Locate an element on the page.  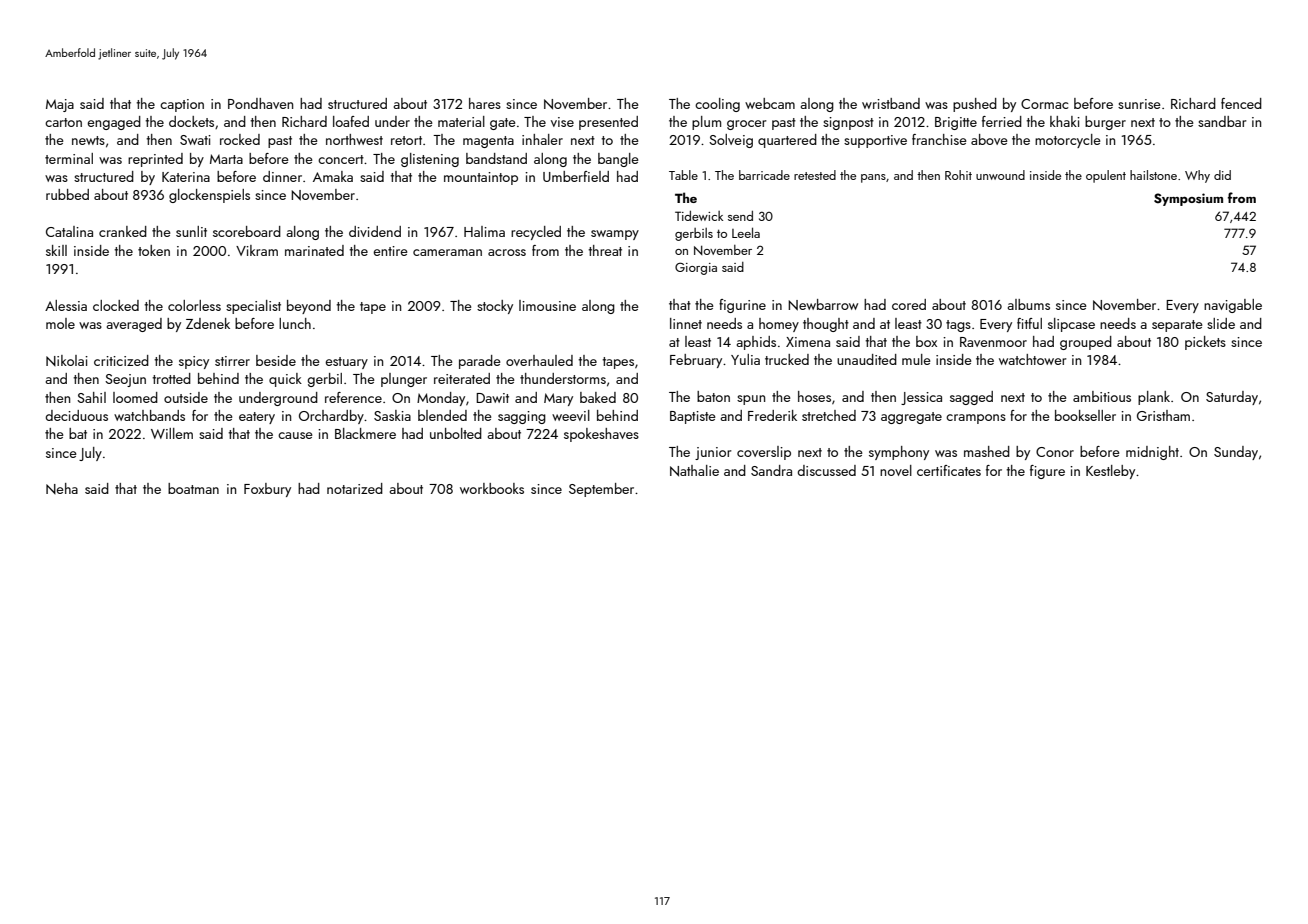
fenced is located at coordinates (1241, 103).
